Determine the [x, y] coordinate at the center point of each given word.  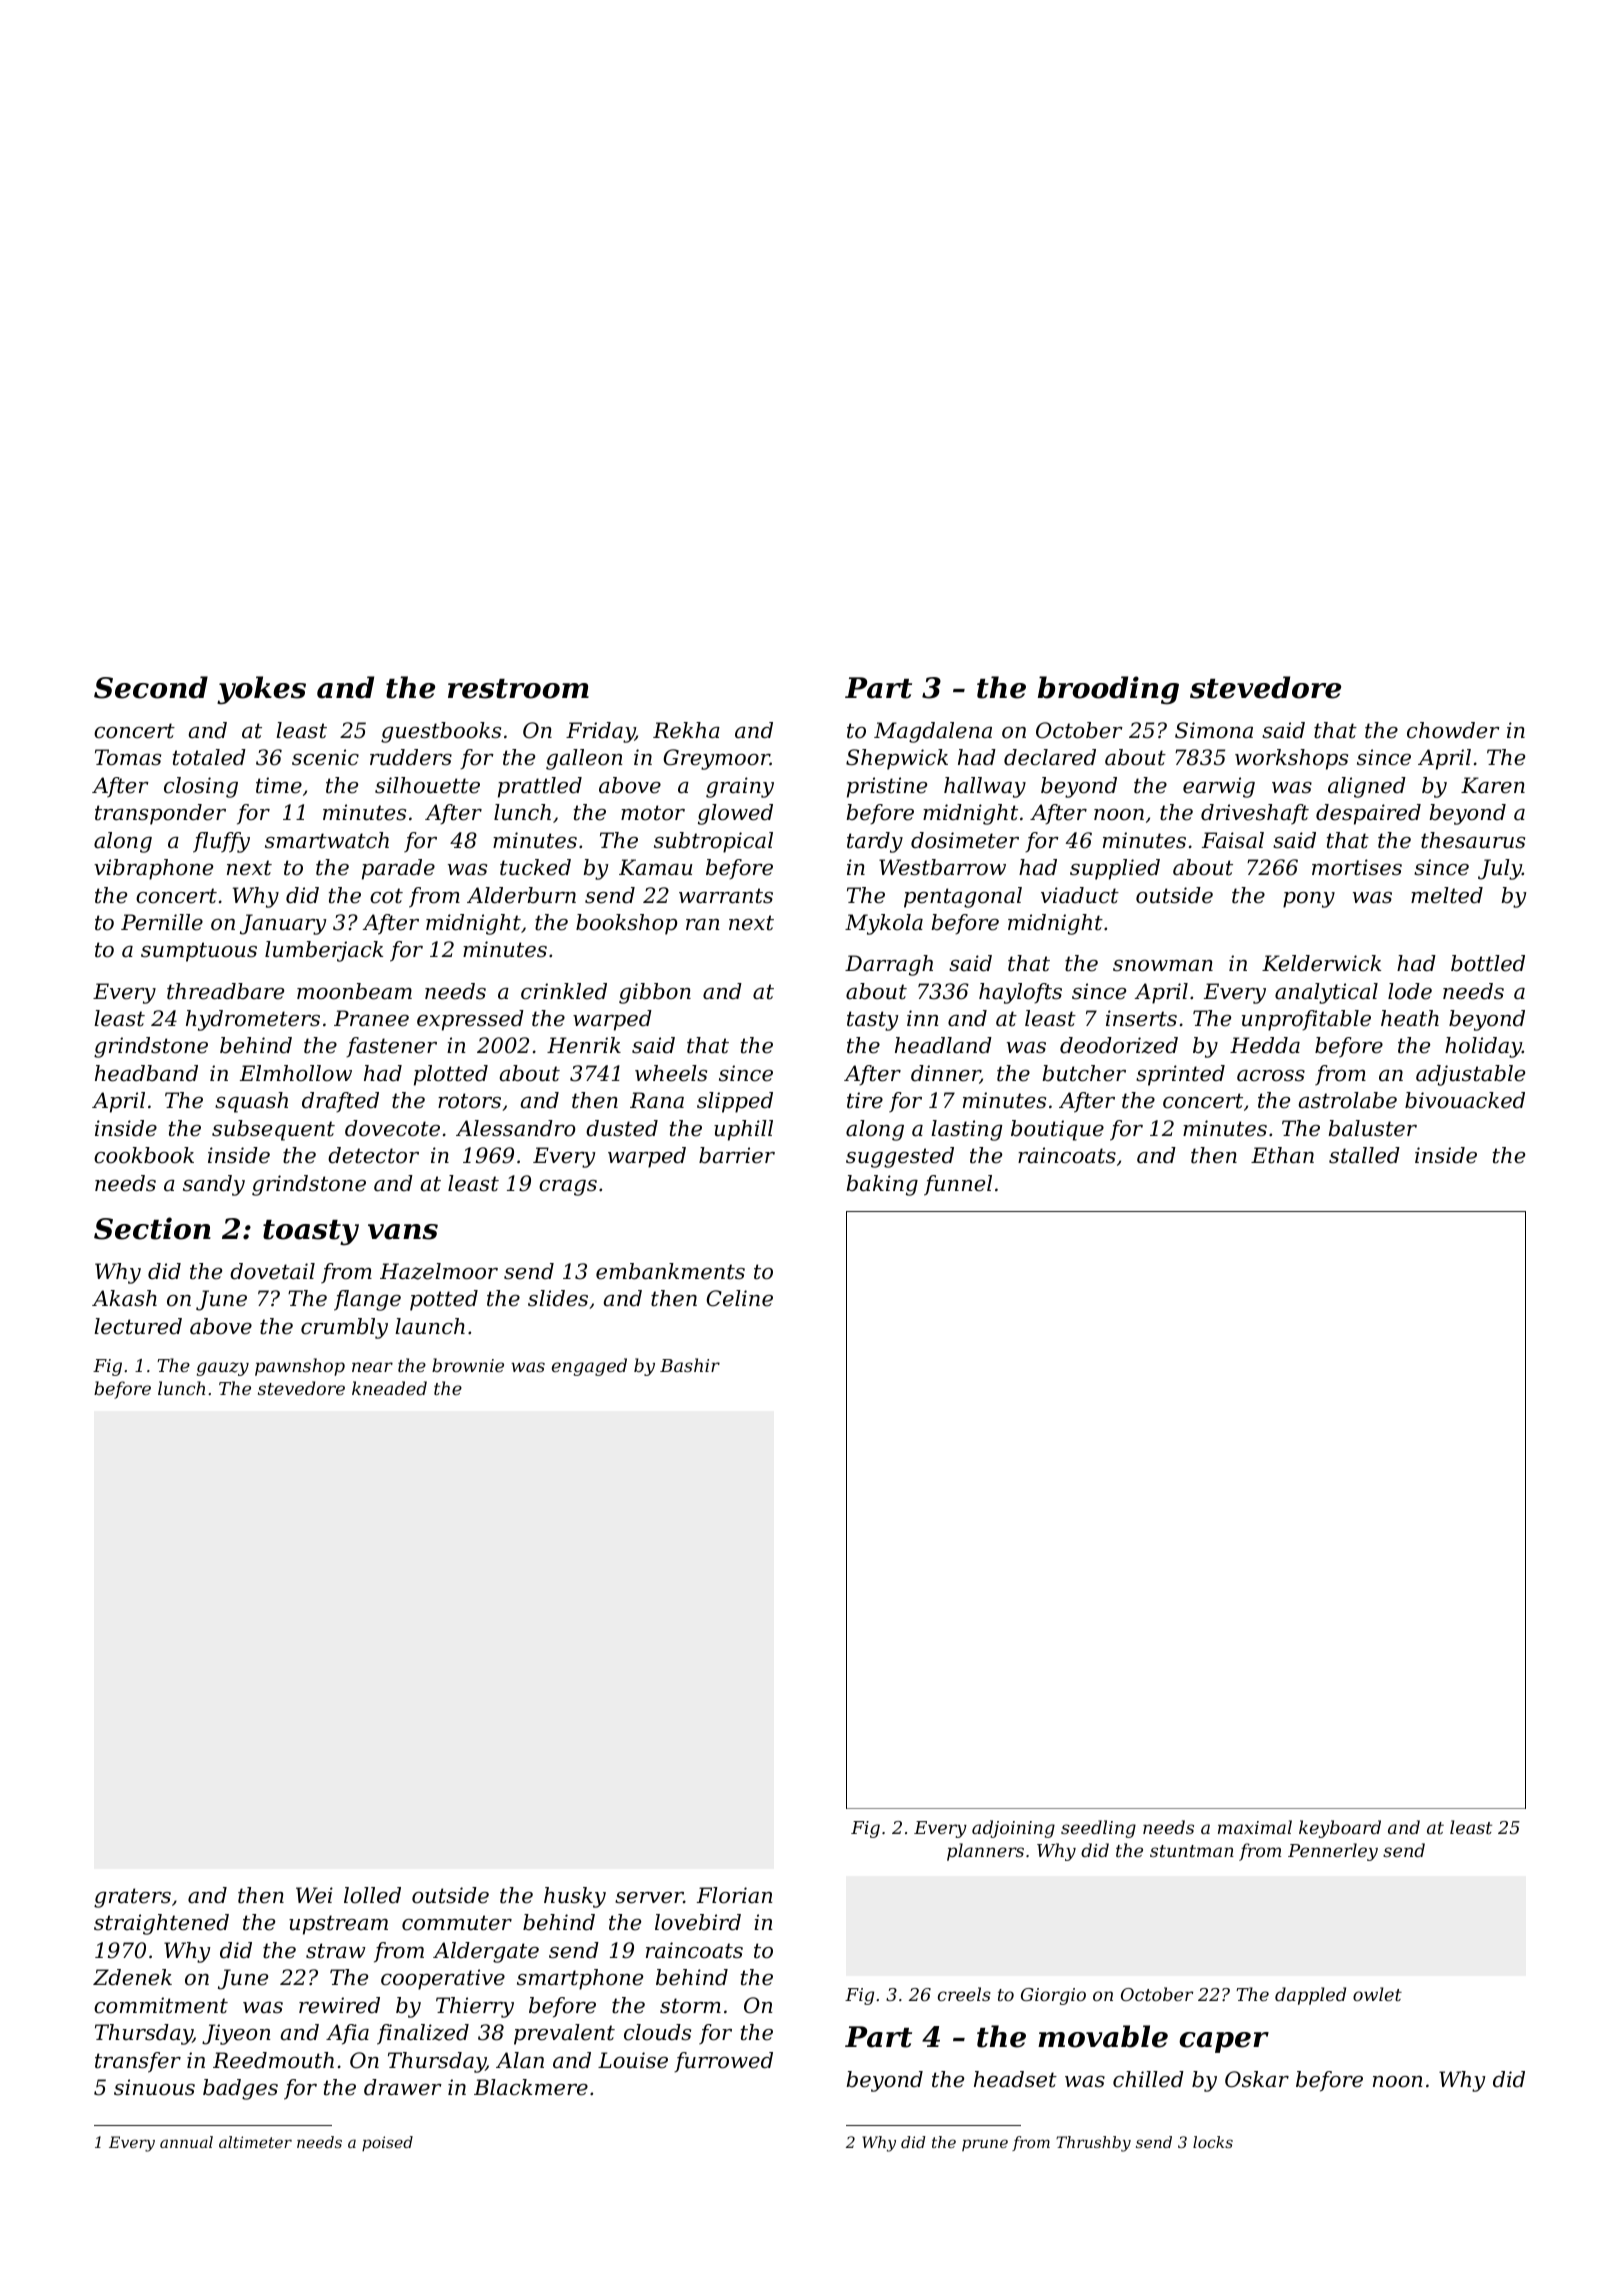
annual [186, 2142]
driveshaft [1255, 814]
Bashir [690, 1365]
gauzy [223, 1369]
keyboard [1340, 1829]
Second [151, 687]
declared [1050, 757]
